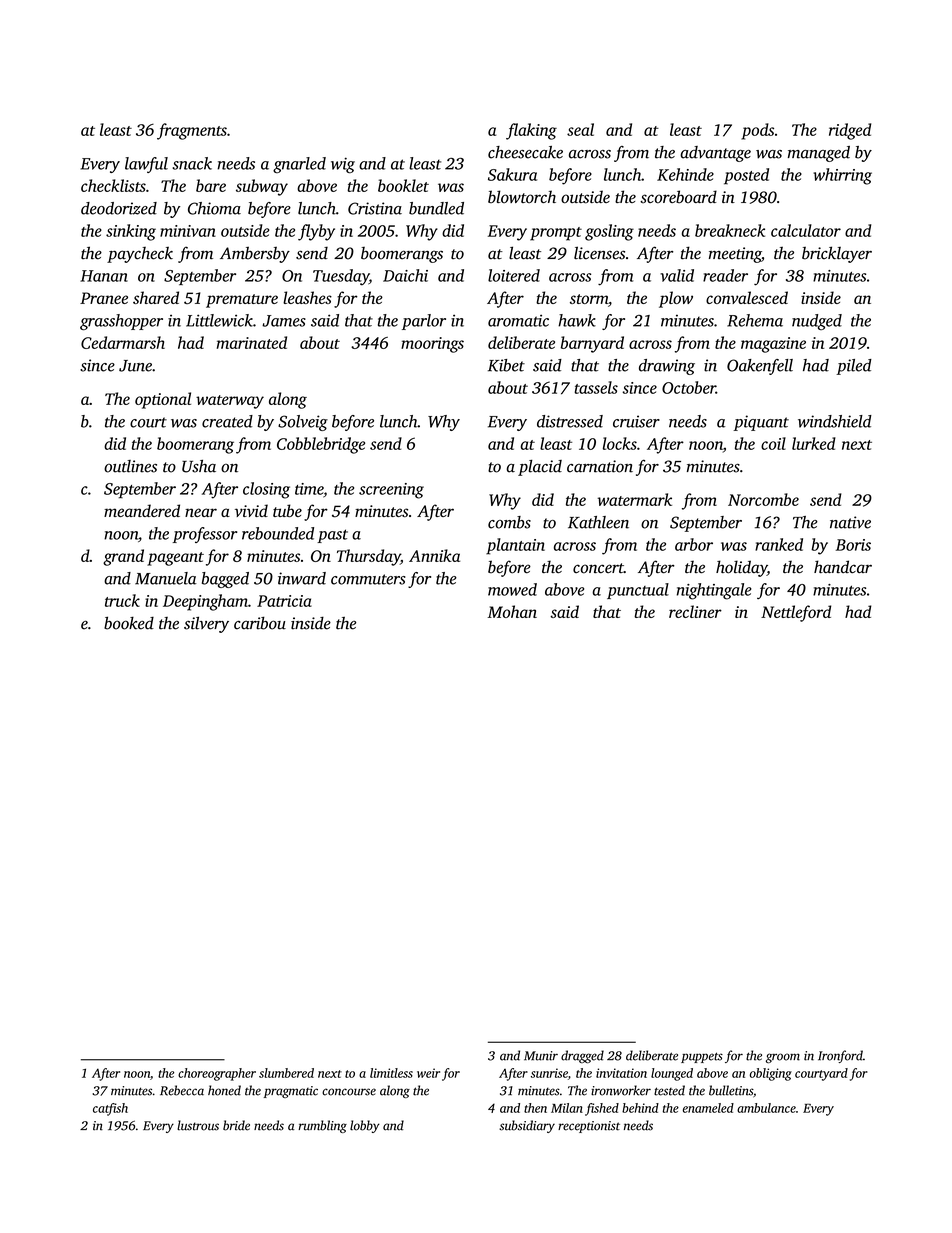  What do you see at coordinates (531, 131) in the document?
I see `flaking` at bounding box center [531, 131].
